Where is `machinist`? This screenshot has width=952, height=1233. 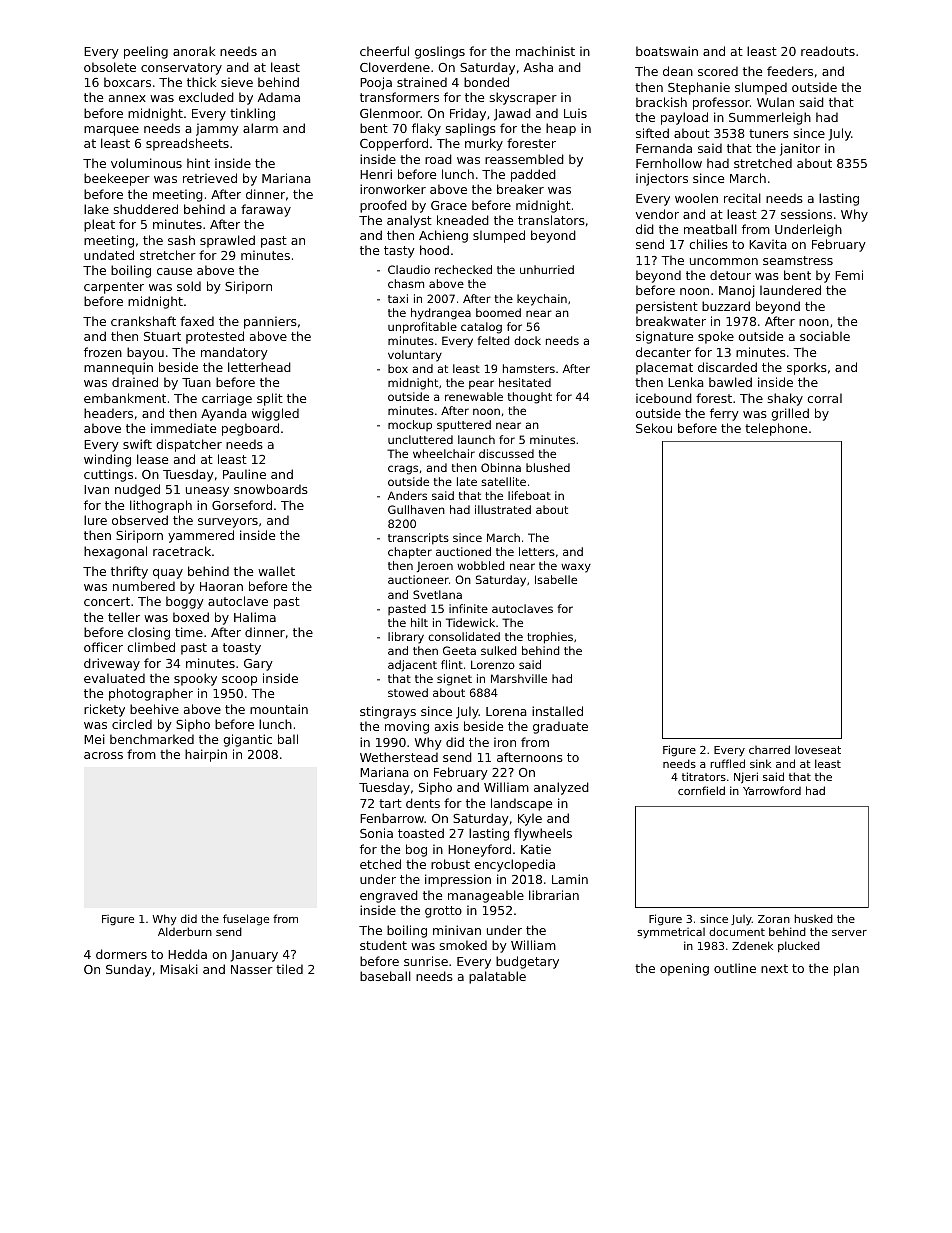
machinist is located at coordinates (545, 51).
